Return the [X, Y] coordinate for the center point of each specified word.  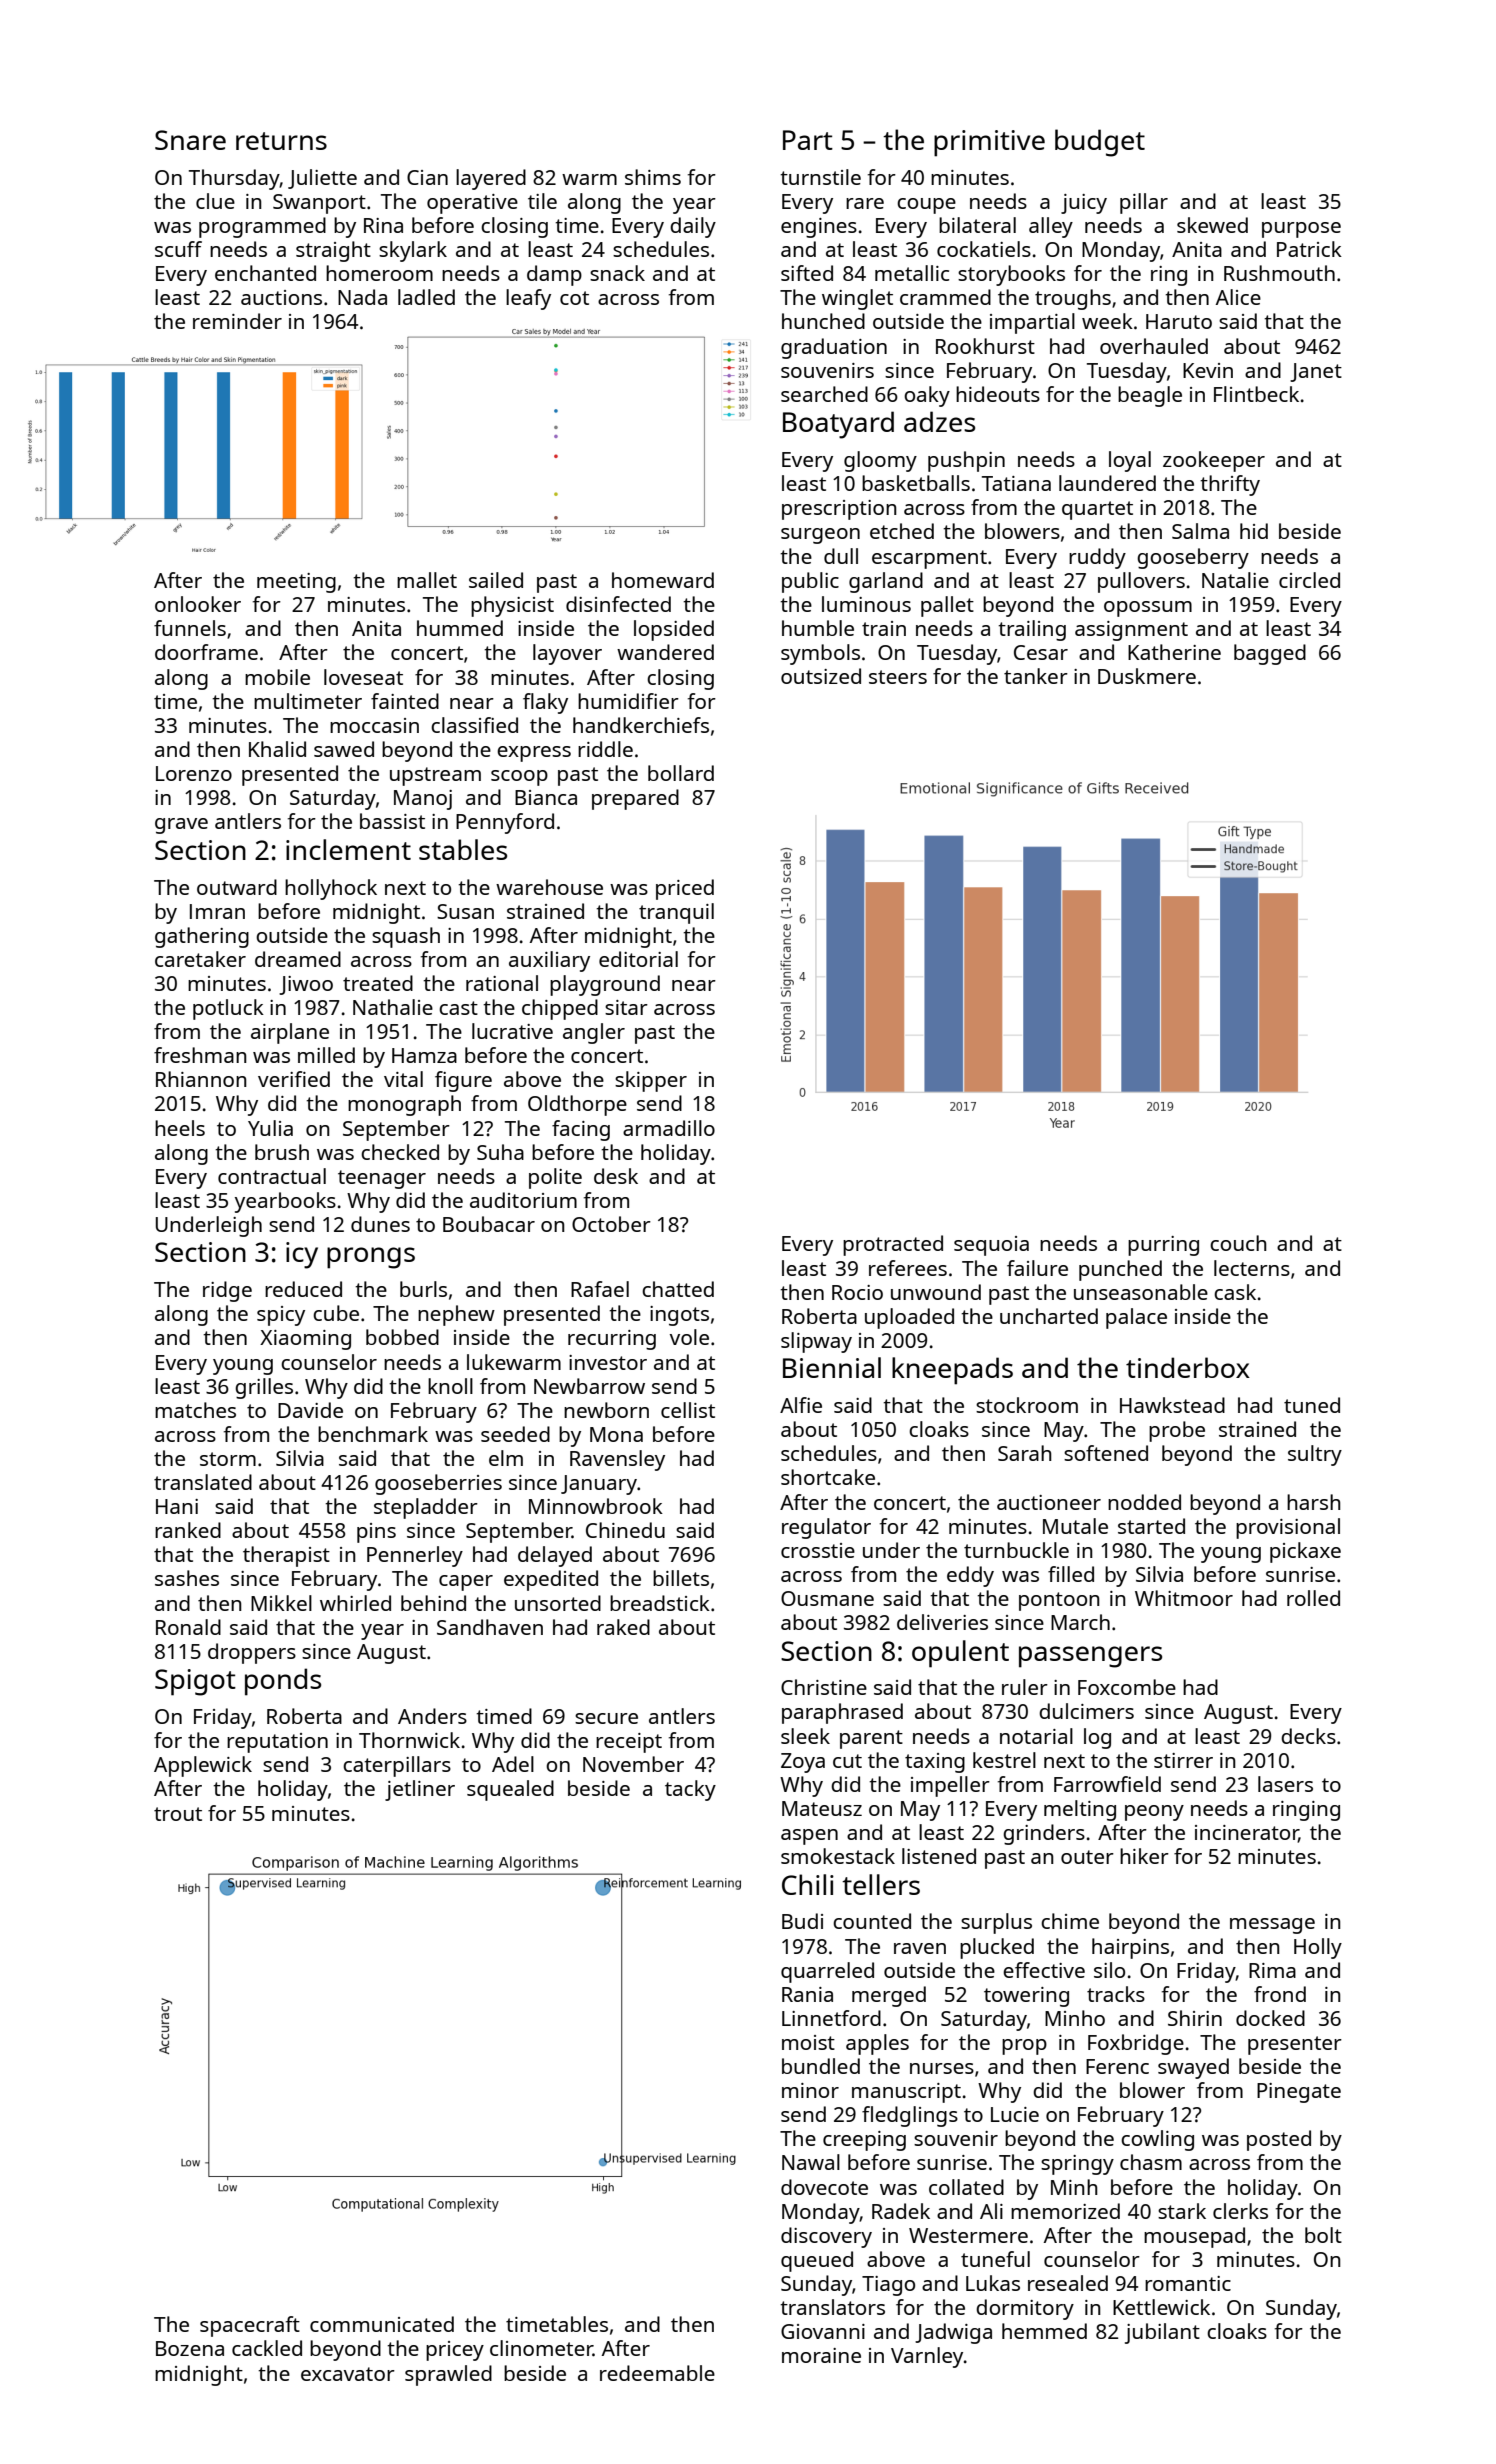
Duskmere [1147, 676]
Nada [362, 297]
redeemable [657, 2373]
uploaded [909, 1318]
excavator [348, 2374]
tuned [1312, 1405]
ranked [188, 1530]
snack [617, 273]
